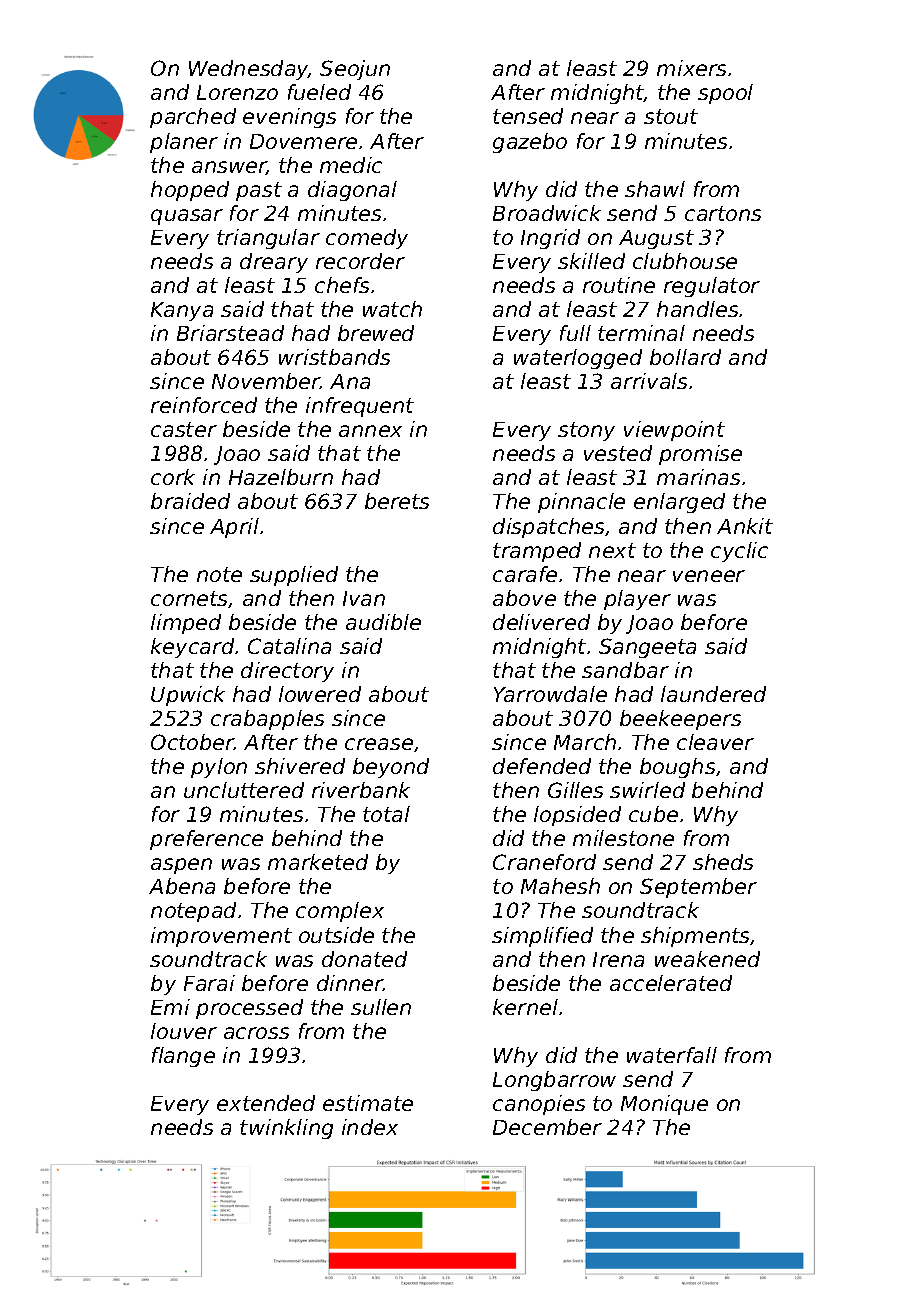  I want to click on weakened, so click(707, 959).
